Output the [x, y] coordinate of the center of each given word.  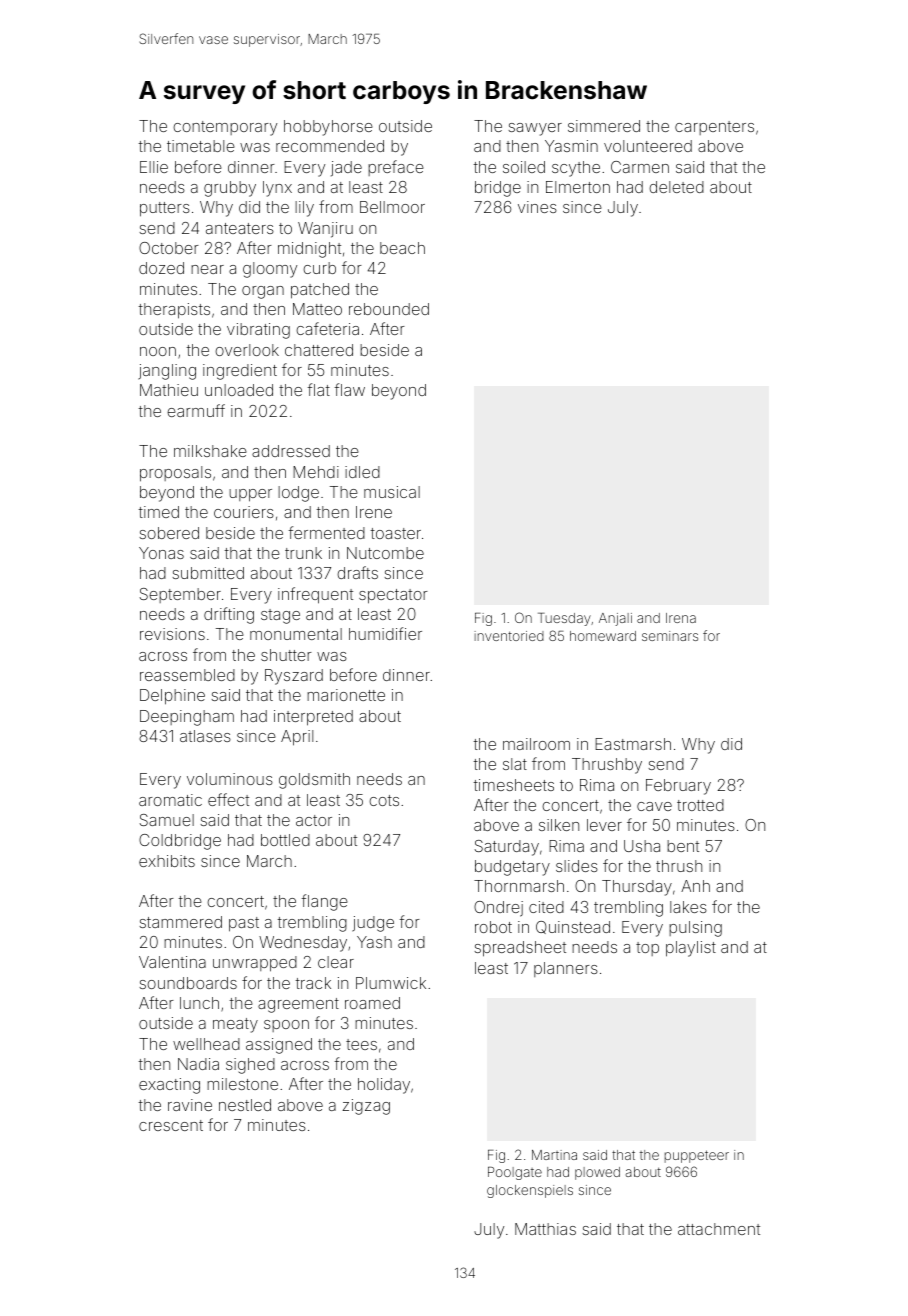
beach [402, 248]
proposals [175, 474]
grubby [230, 189]
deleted [676, 187]
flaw [349, 389]
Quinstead [573, 927]
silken [559, 825]
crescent [171, 1125]
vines [537, 207]
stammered [180, 922]
